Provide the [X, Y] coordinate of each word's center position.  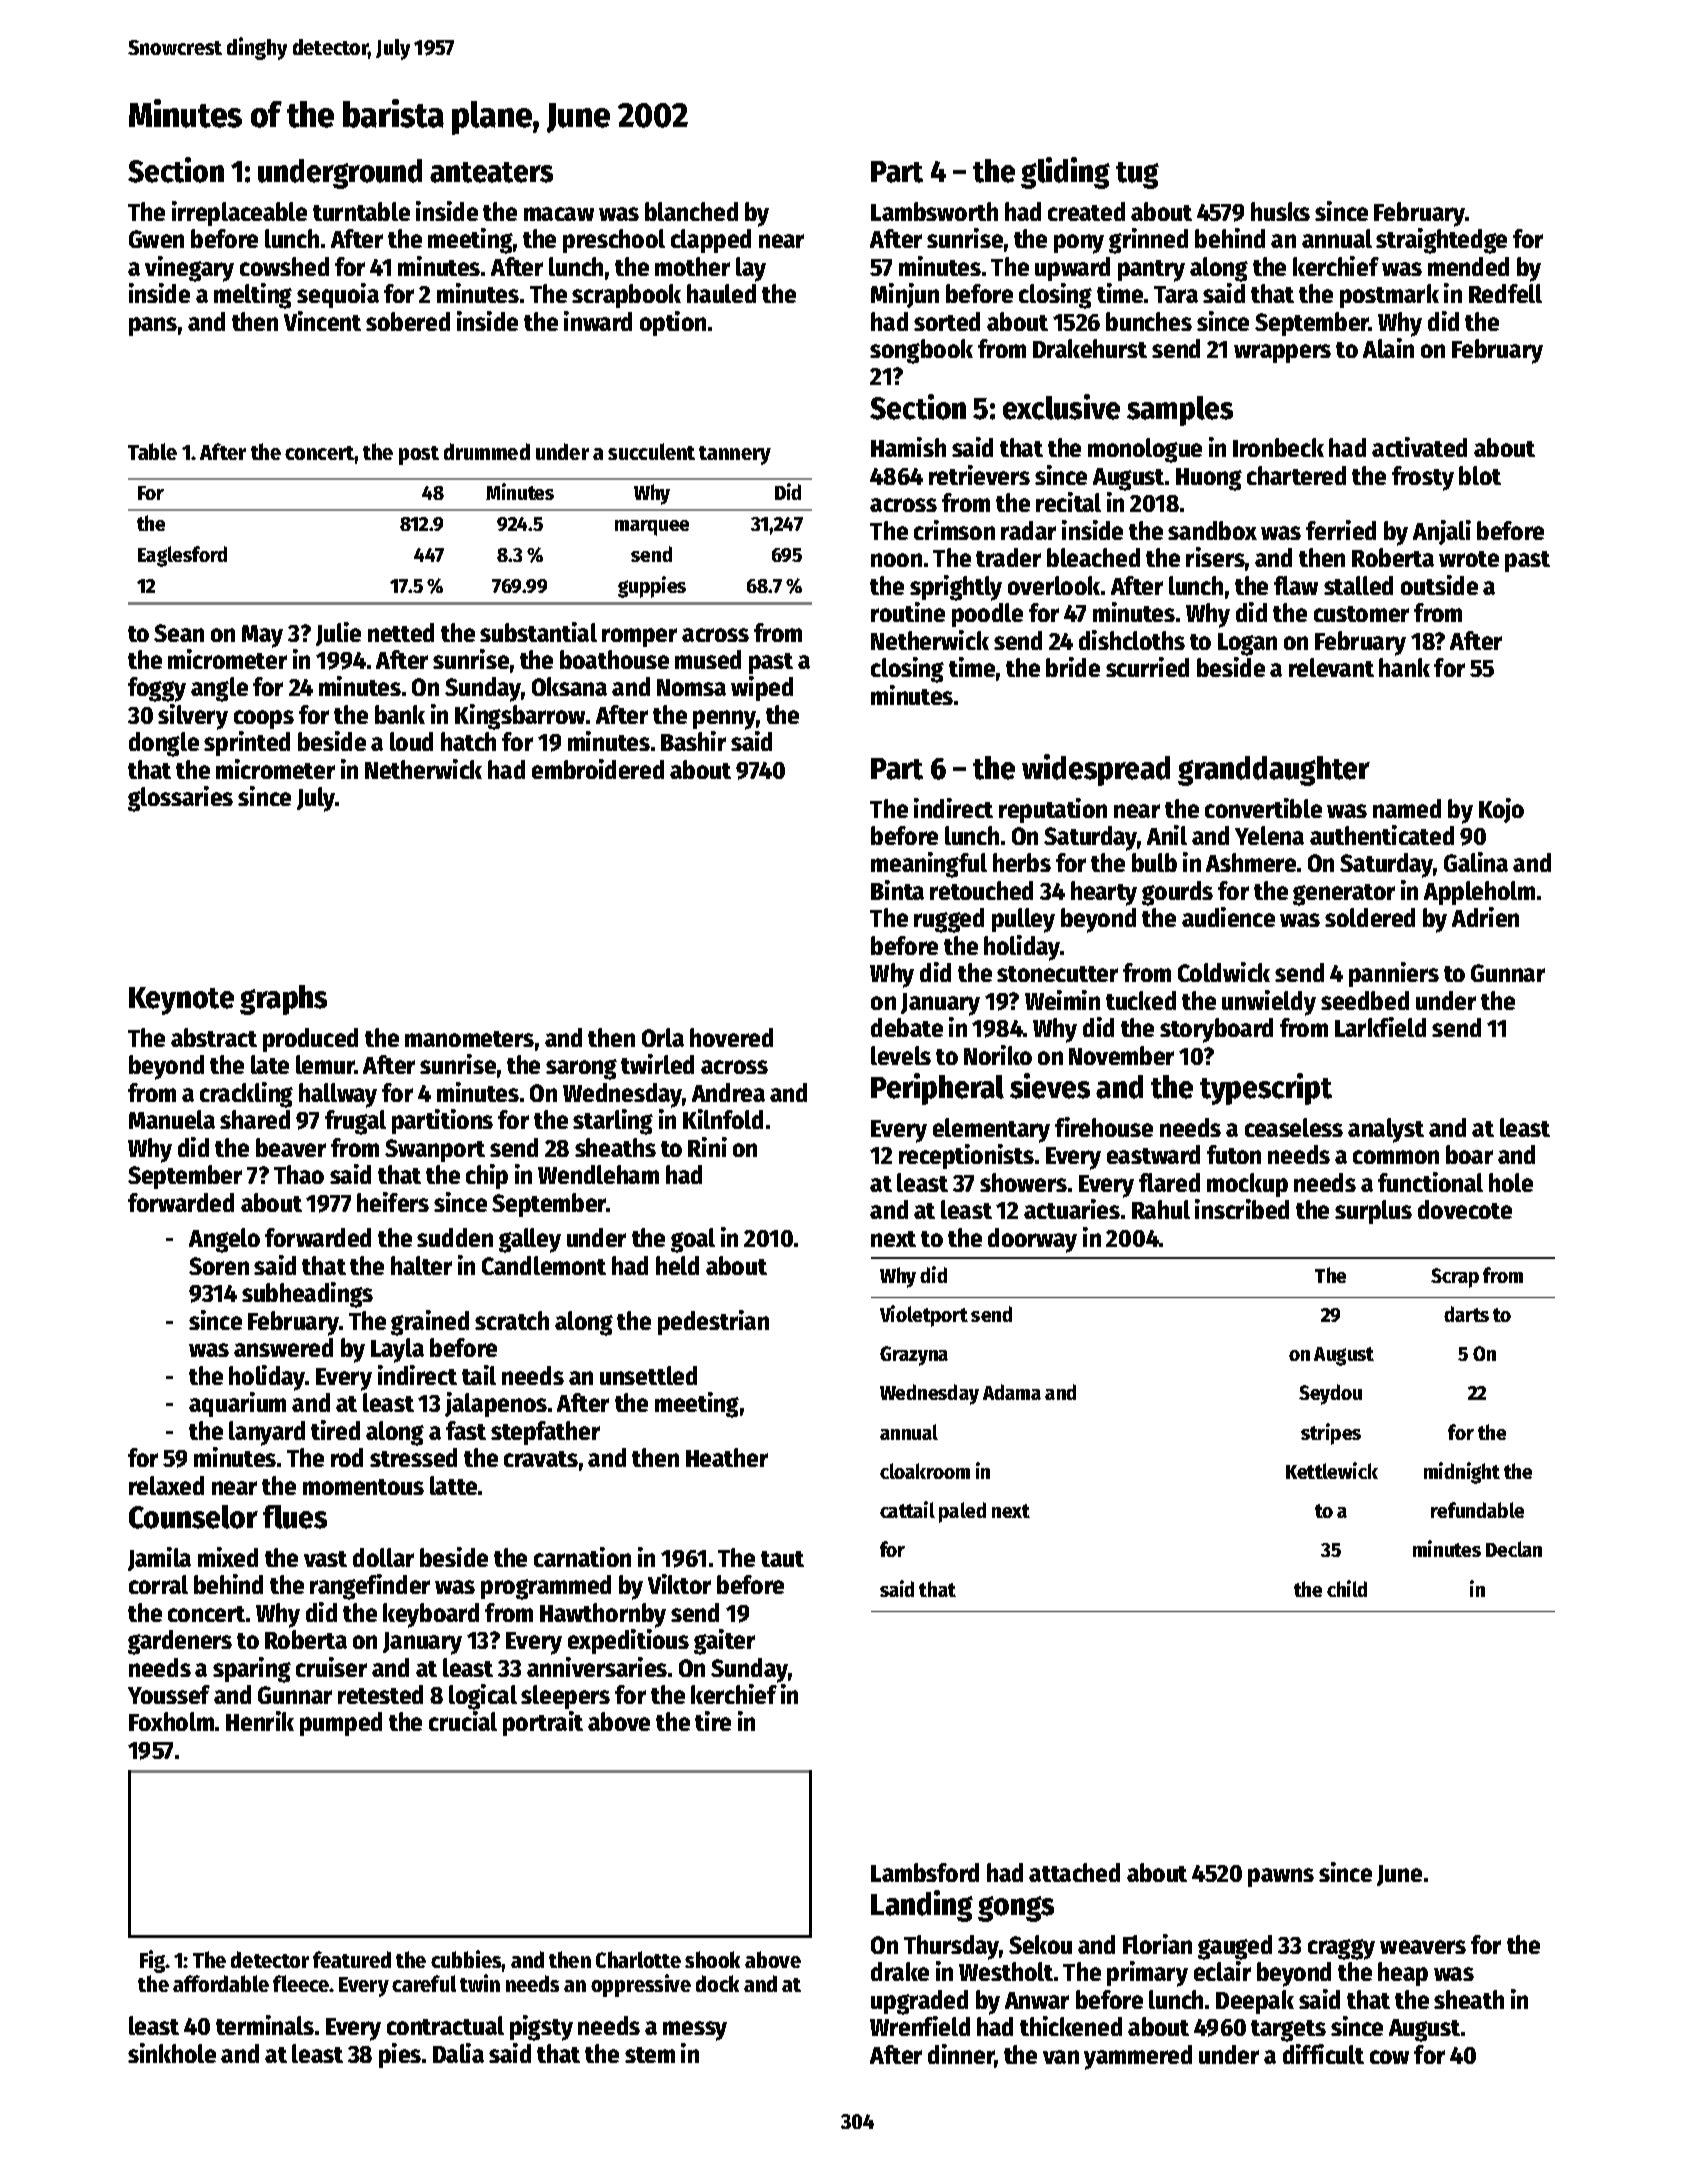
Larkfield [1380, 1027]
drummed [487, 451]
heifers [393, 1202]
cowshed [284, 266]
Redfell [1505, 293]
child [1347, 1588]
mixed [228, 1557]
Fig [152, 1961]
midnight [1462, 1473]
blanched [691, 211]
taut [782, 1559]
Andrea [728, 1092]
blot [1480, 475]
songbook [921, 351]
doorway [1032, 1240]
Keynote [181, 1001]
